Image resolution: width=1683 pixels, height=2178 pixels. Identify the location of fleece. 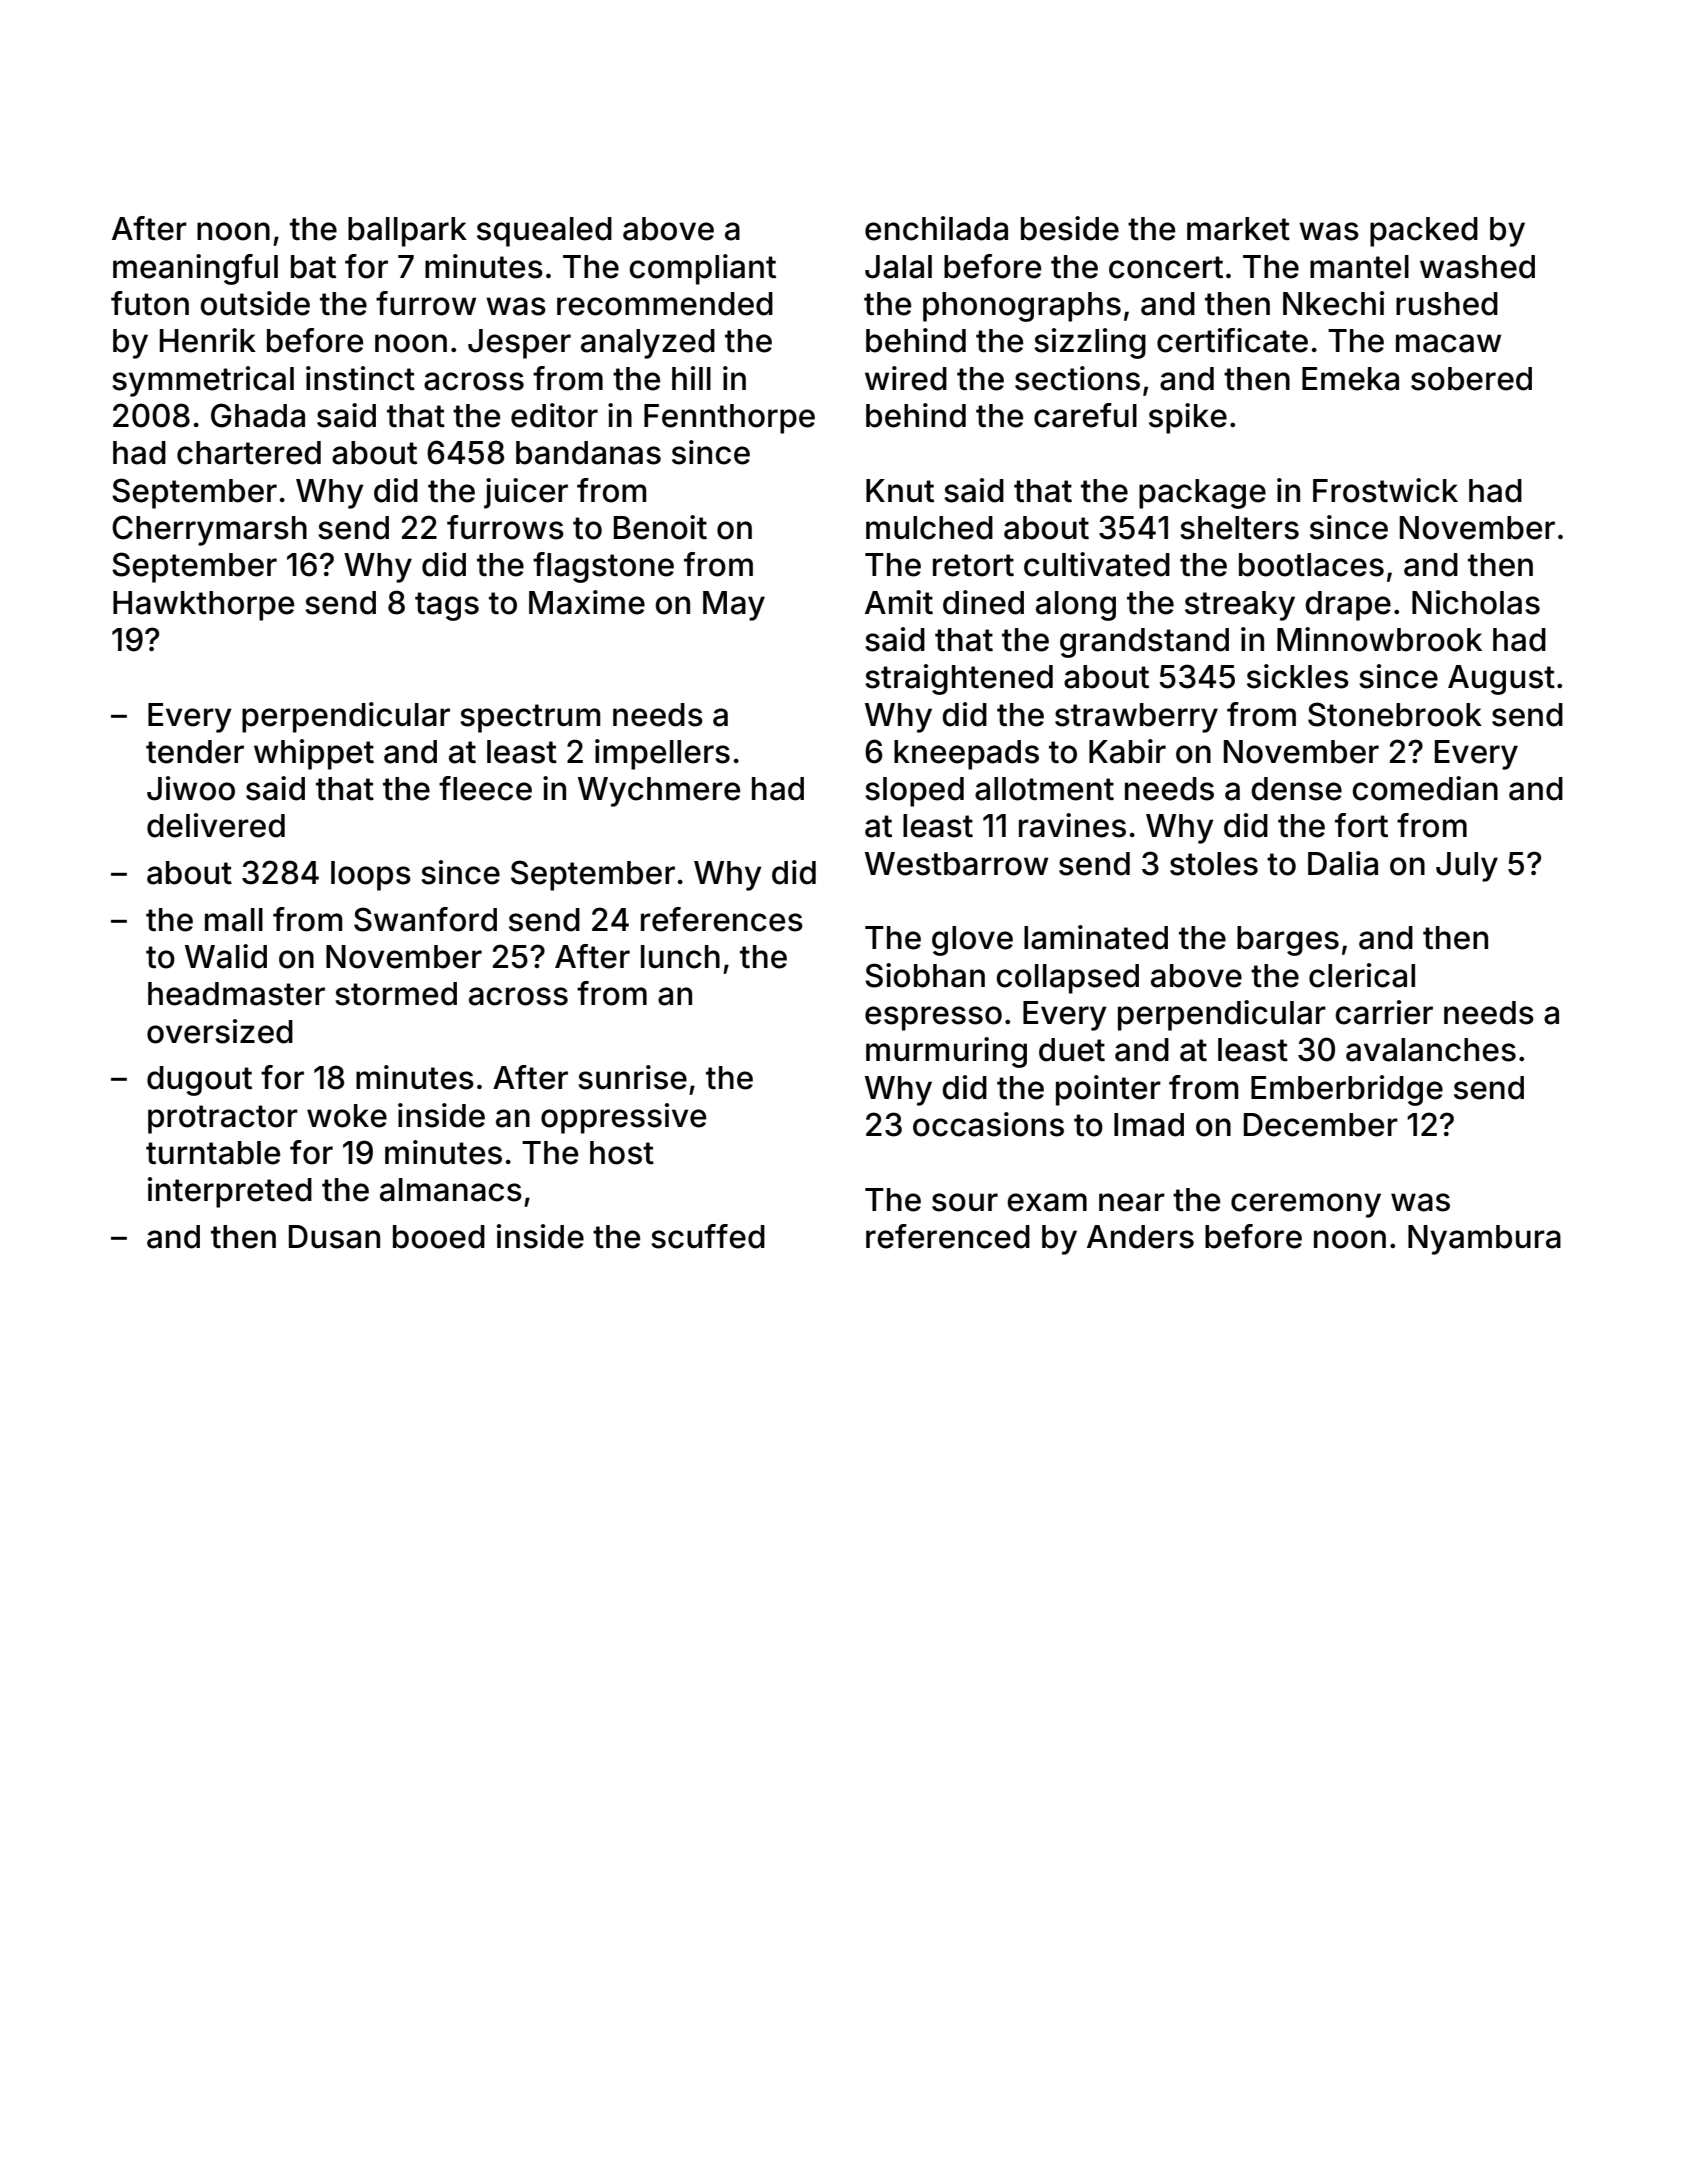
(485, 788).
